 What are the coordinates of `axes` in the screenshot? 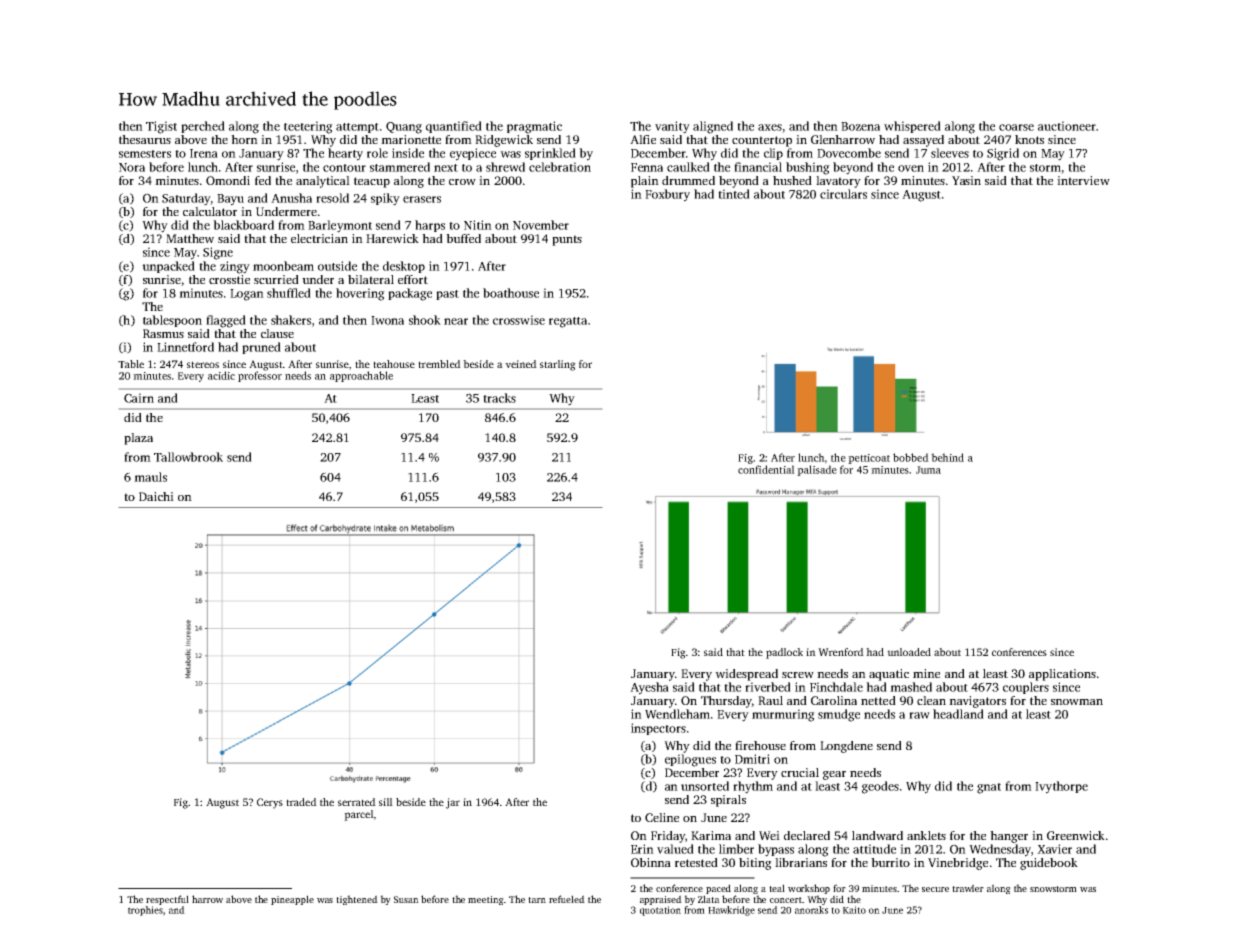 It's located at (770, 127).
